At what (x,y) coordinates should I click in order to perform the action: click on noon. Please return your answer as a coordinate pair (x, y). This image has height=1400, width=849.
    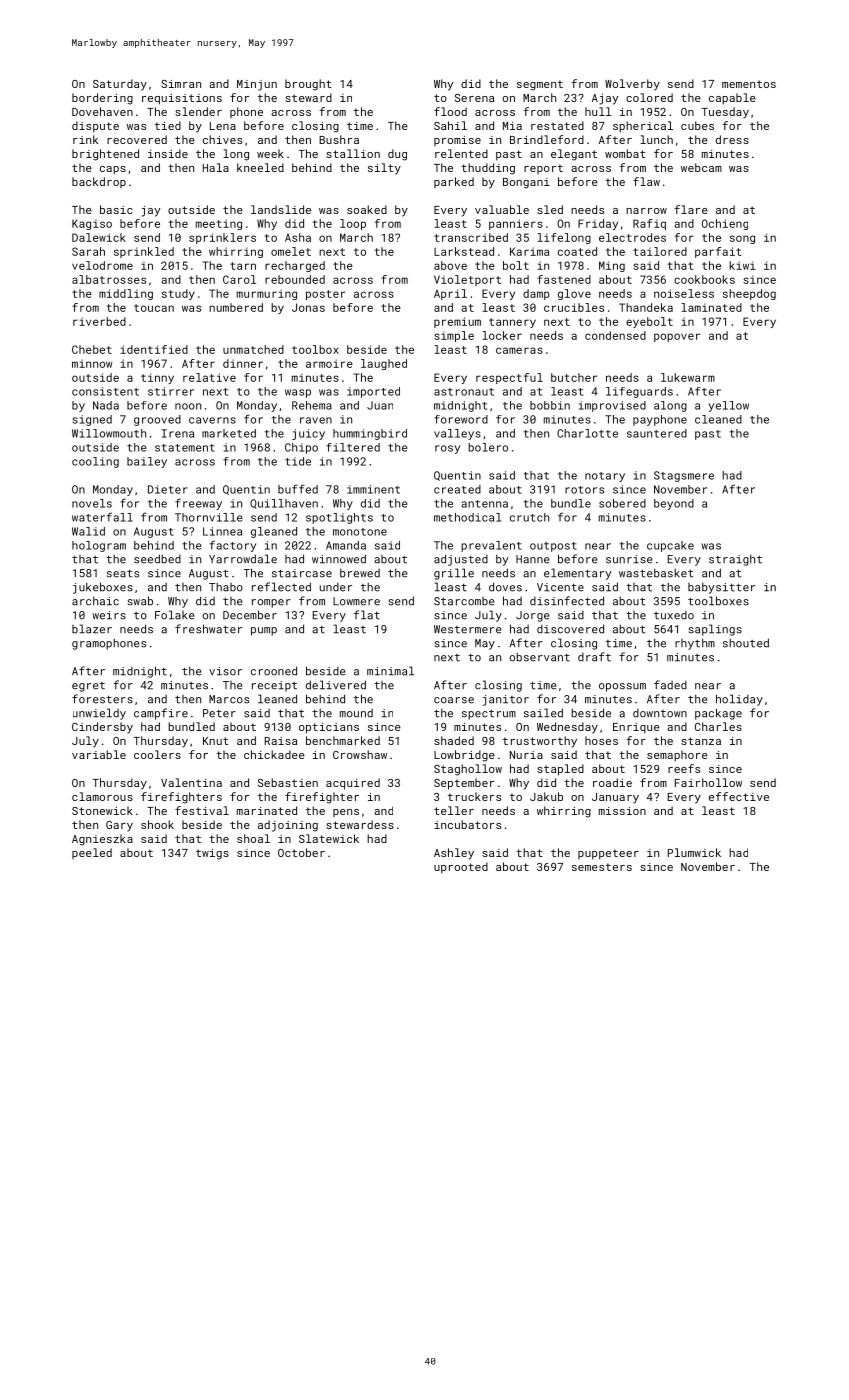
    Looking at the image, I should click on (188, 406).
